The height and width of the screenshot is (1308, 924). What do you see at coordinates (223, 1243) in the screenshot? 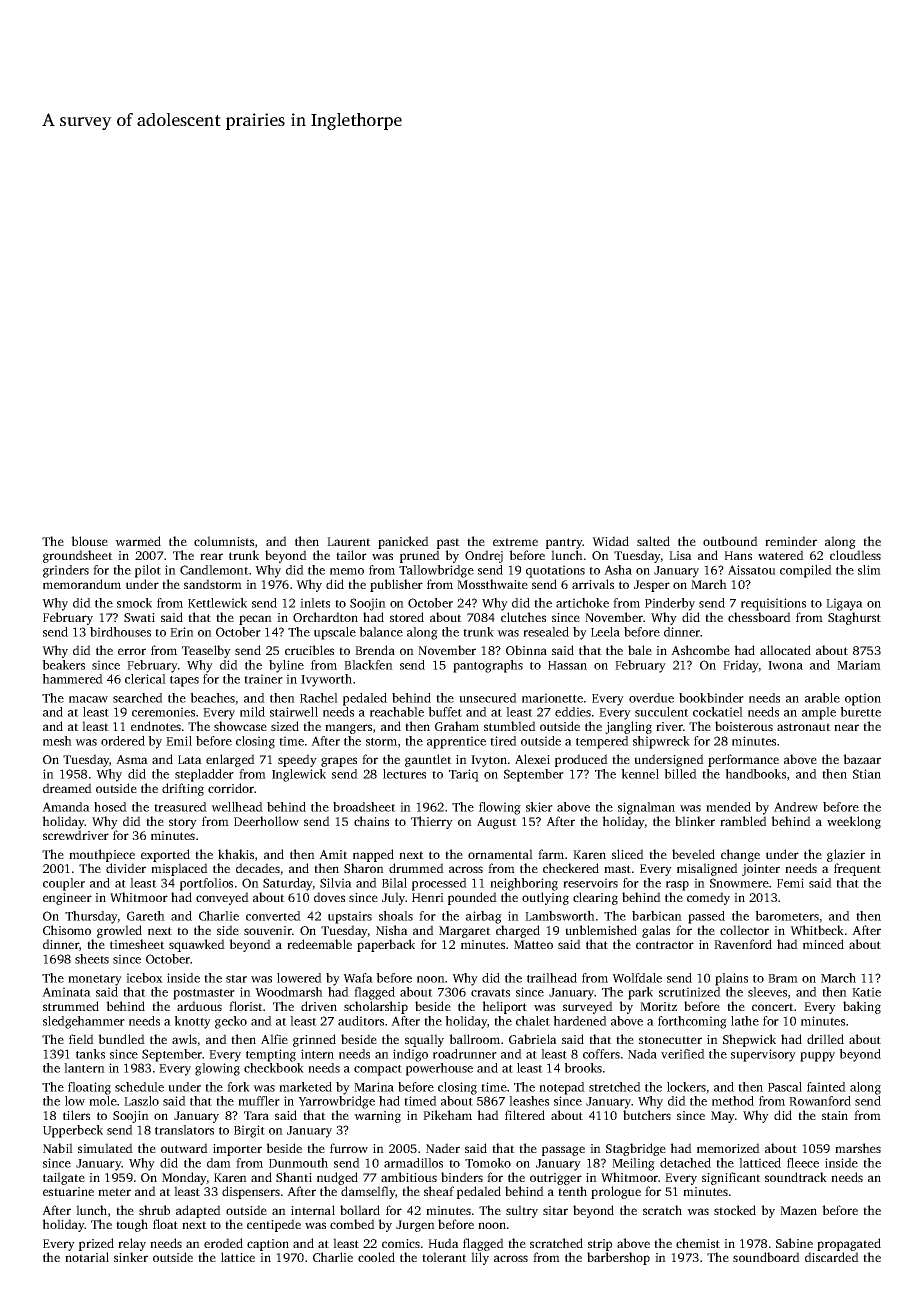
I see `eroded` at bounding box center [223, 1243].
